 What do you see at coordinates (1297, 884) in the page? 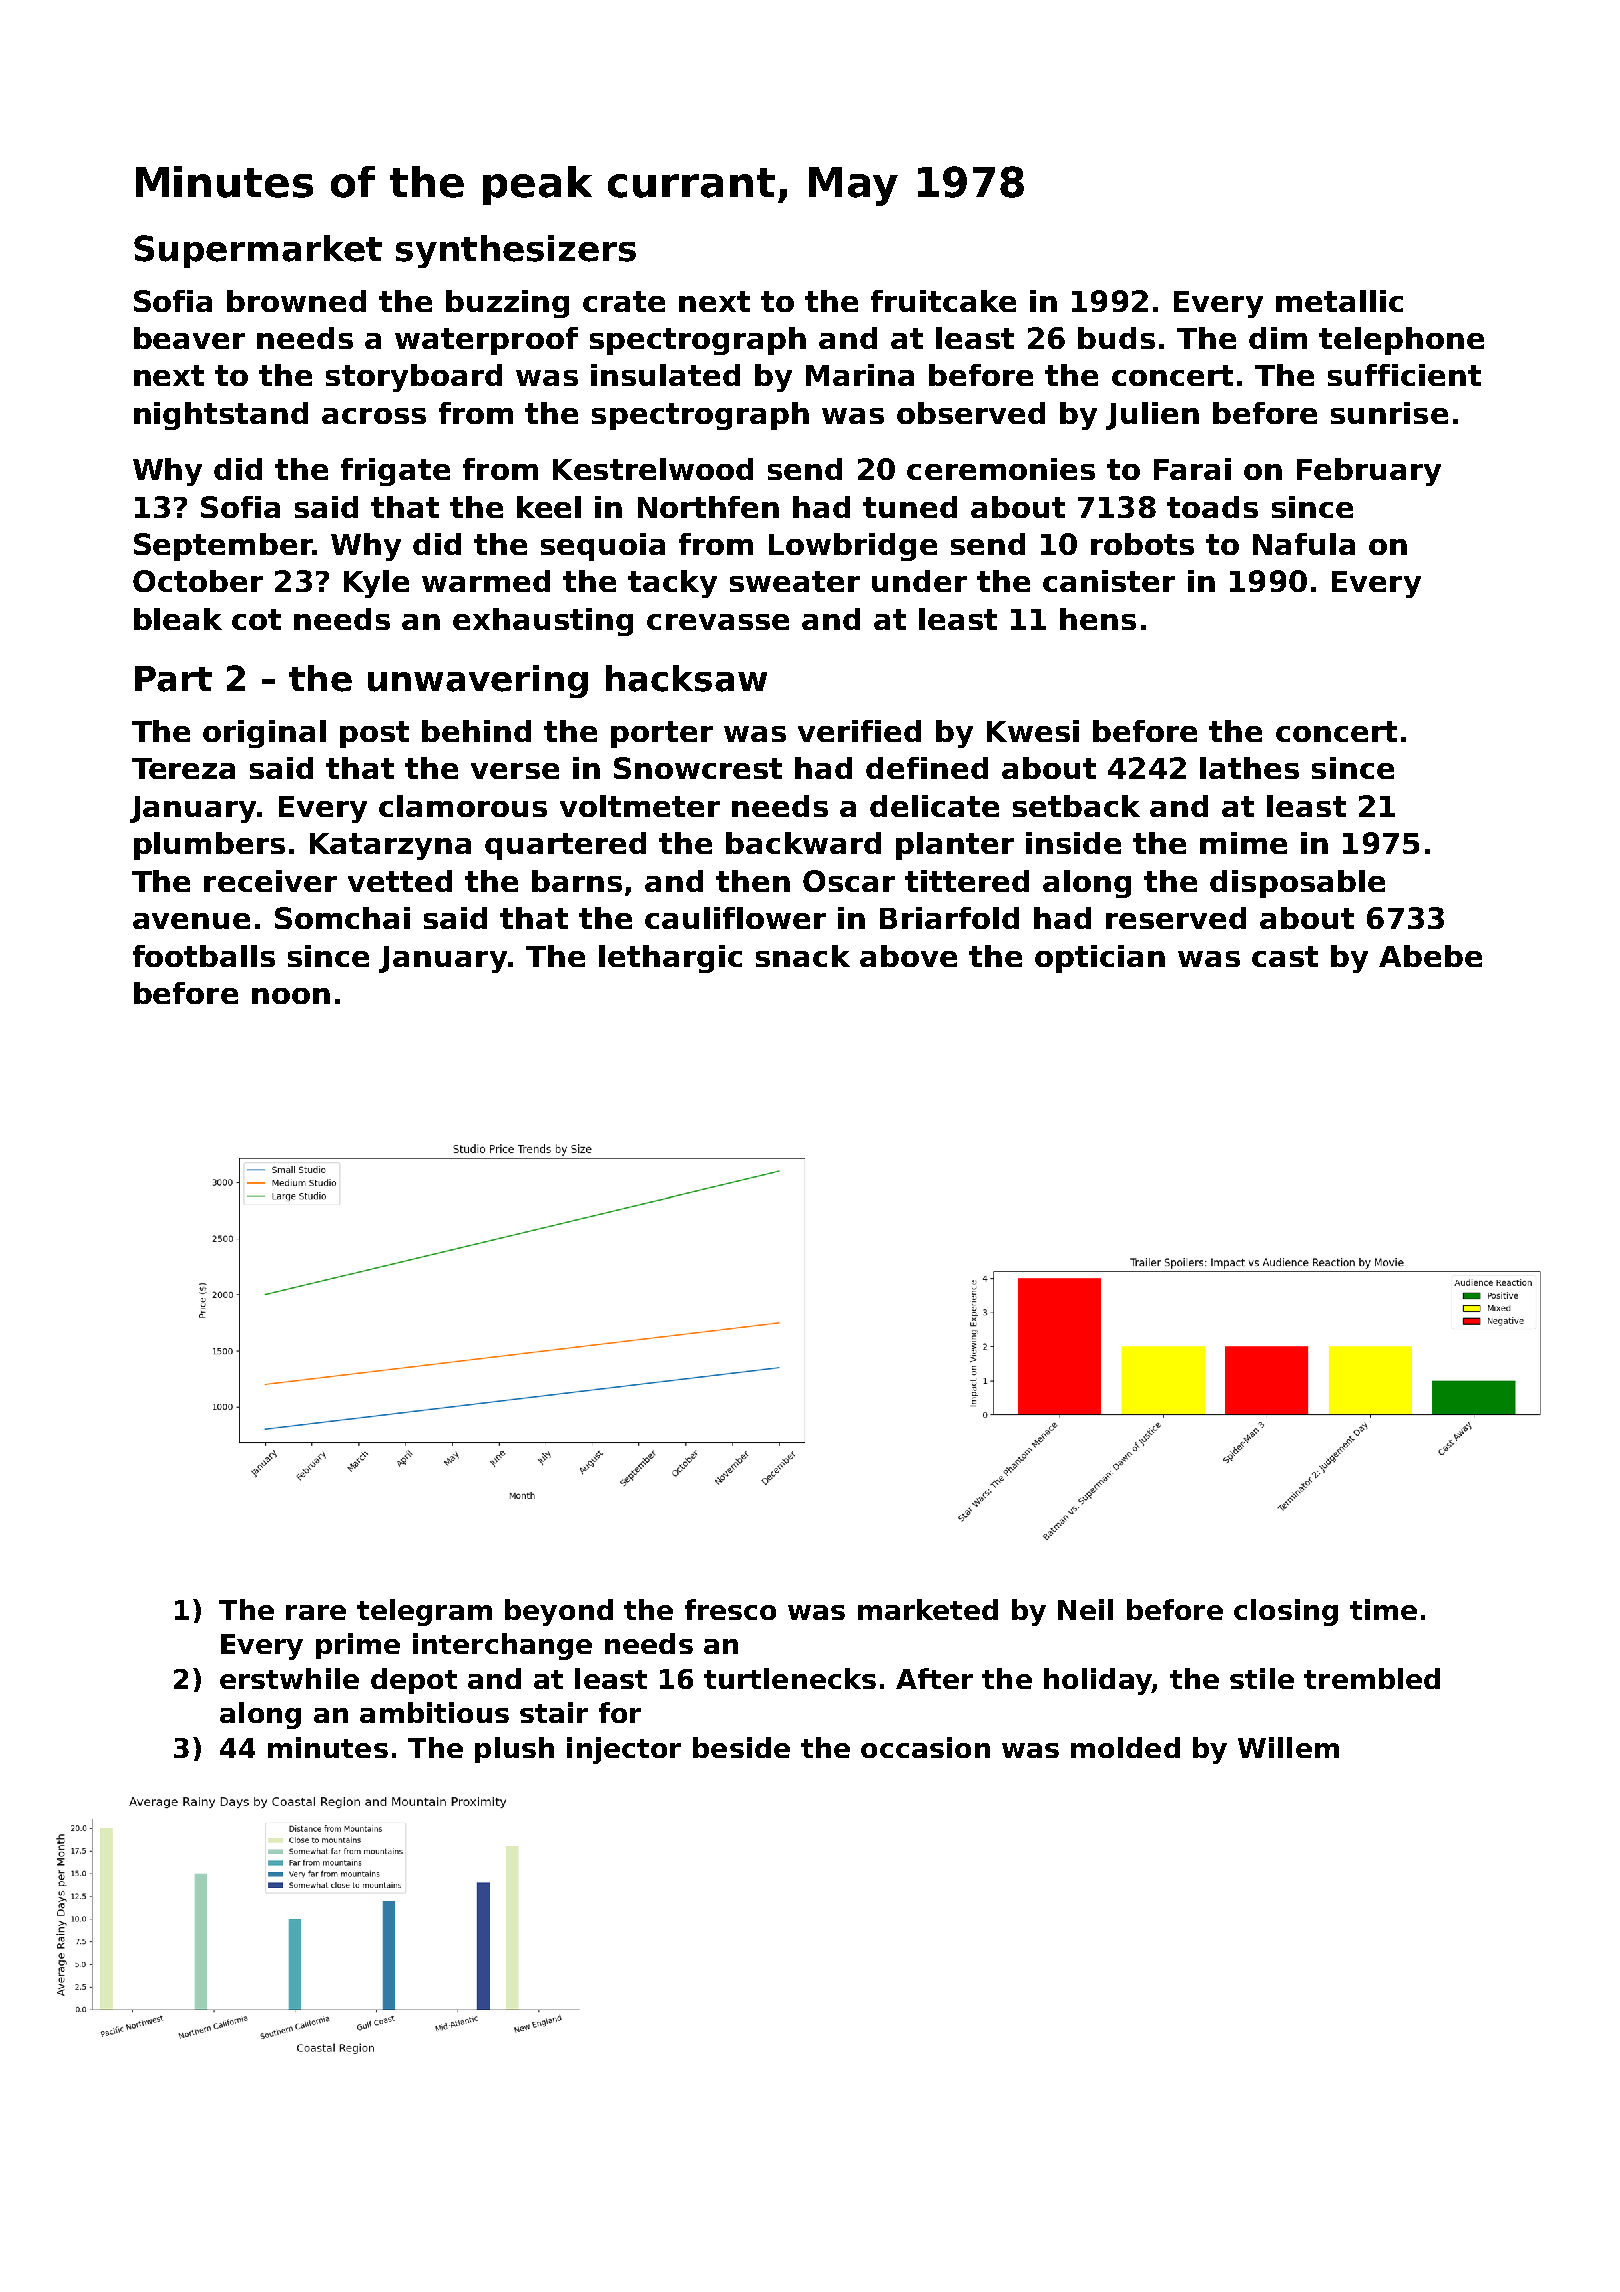
I see `disposable` at bounding box center [1297, 884].
